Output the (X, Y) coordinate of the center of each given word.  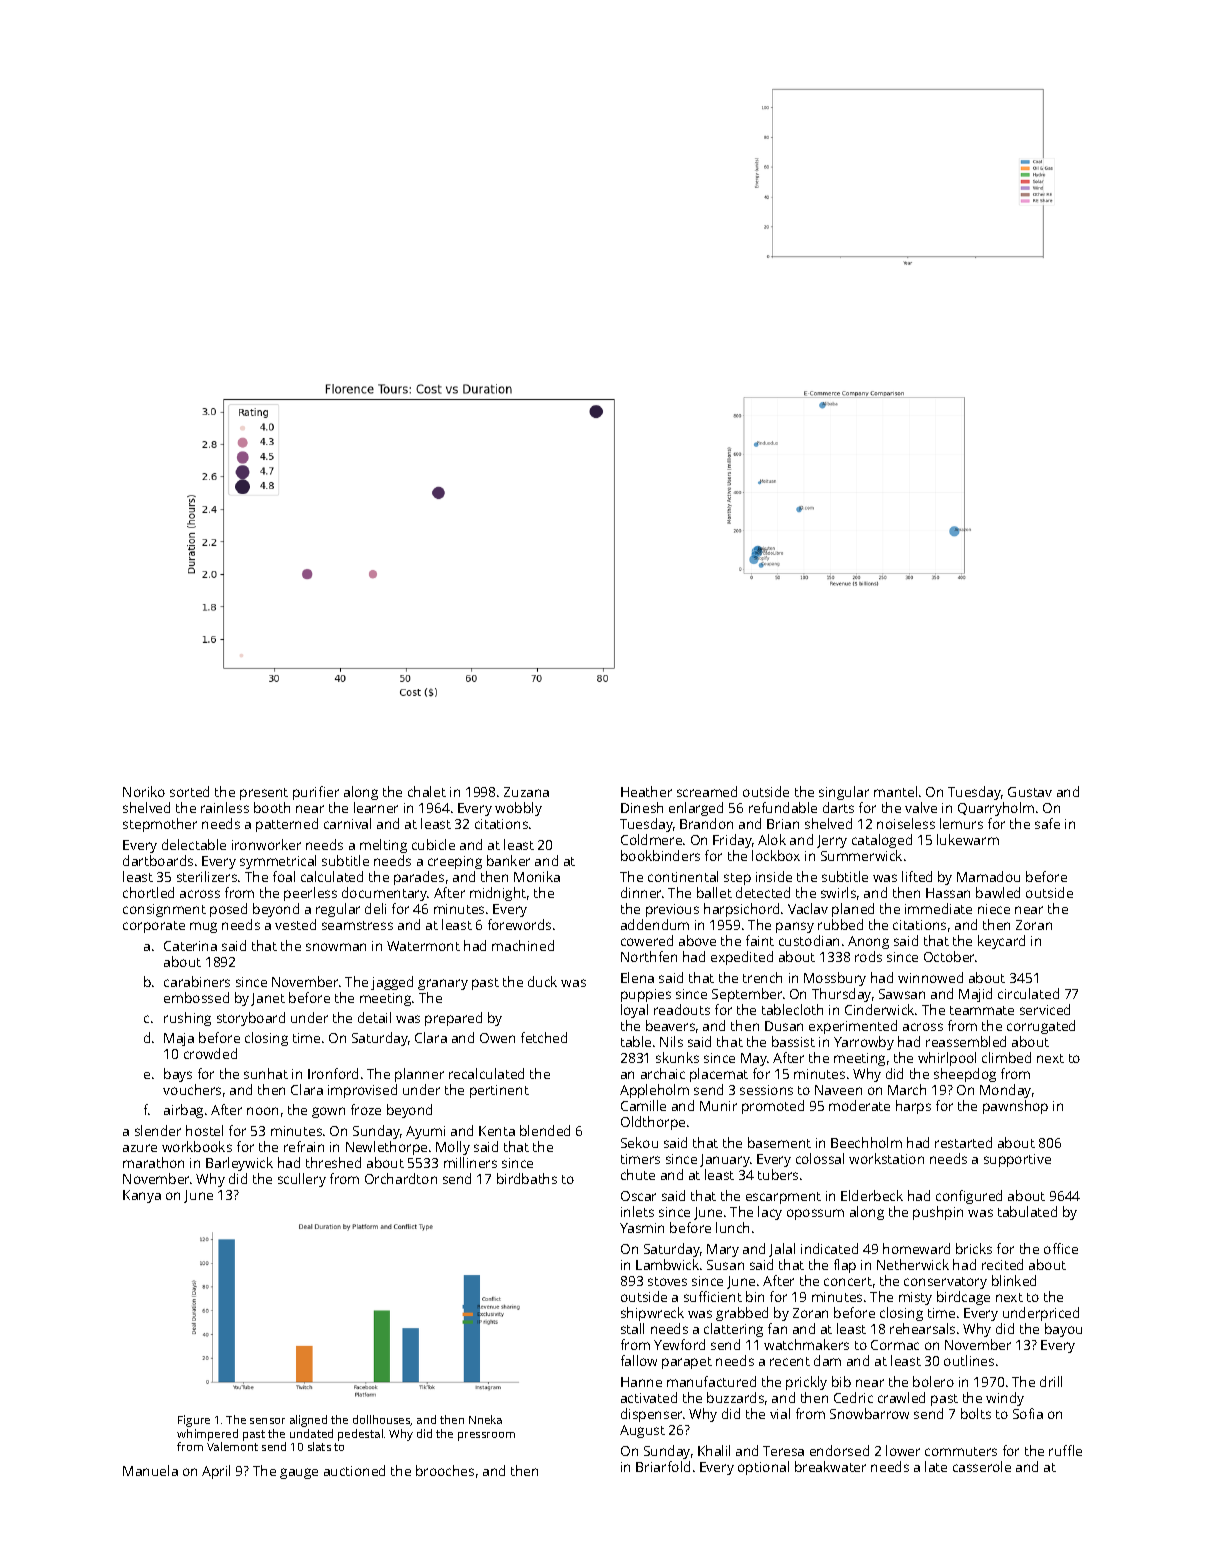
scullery (302, 1180)
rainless (225, 807)
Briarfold (663, 1466)
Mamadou (988, 876)
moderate (859, 1105)
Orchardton (401, 1178)
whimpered (207, 1435)
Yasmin (642, 1228)
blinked (1014, 1280)
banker (508, 860)
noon (262, 1111)
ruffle (1065, 1450)
